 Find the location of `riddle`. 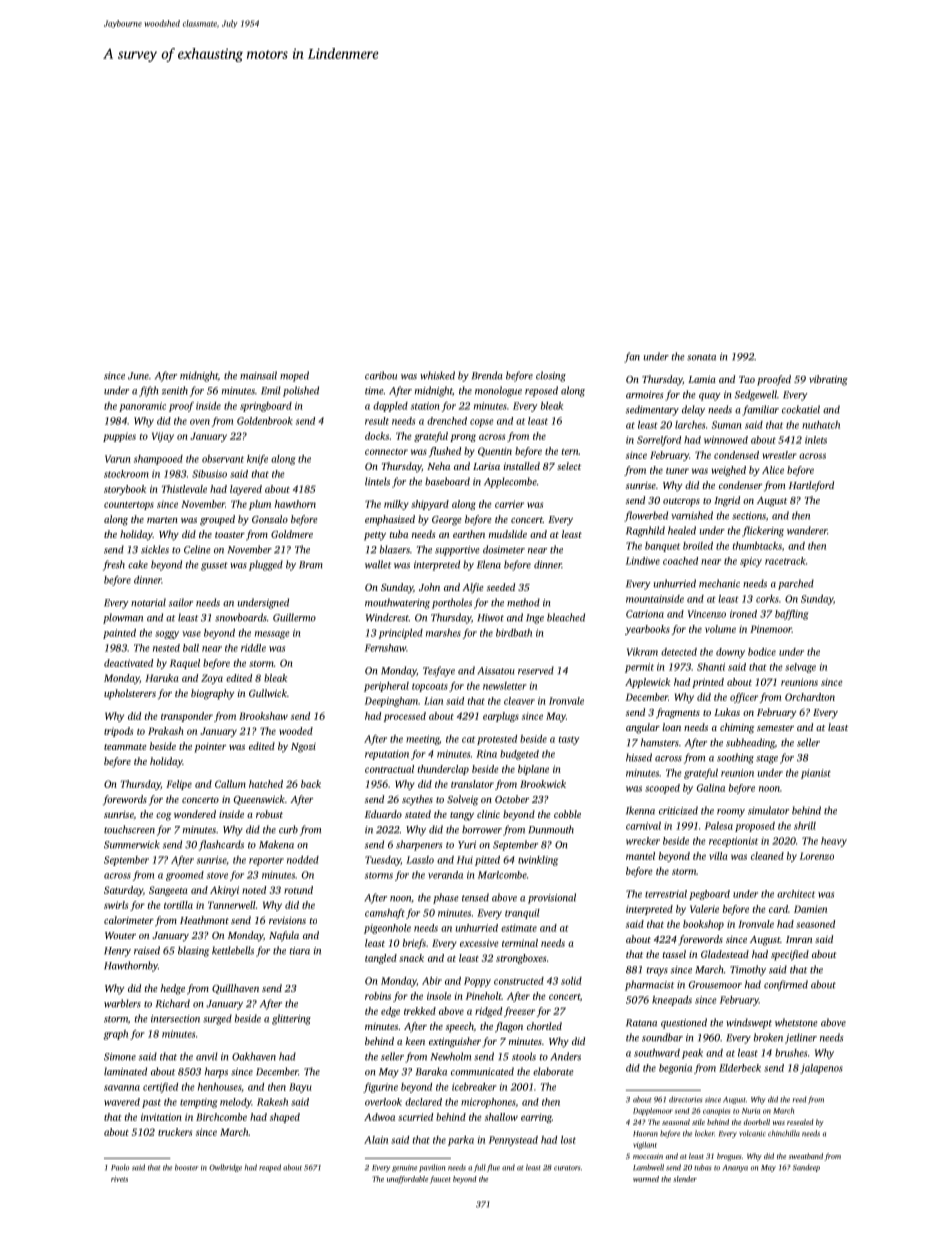

riddle is located at coordinates (253, 648).
